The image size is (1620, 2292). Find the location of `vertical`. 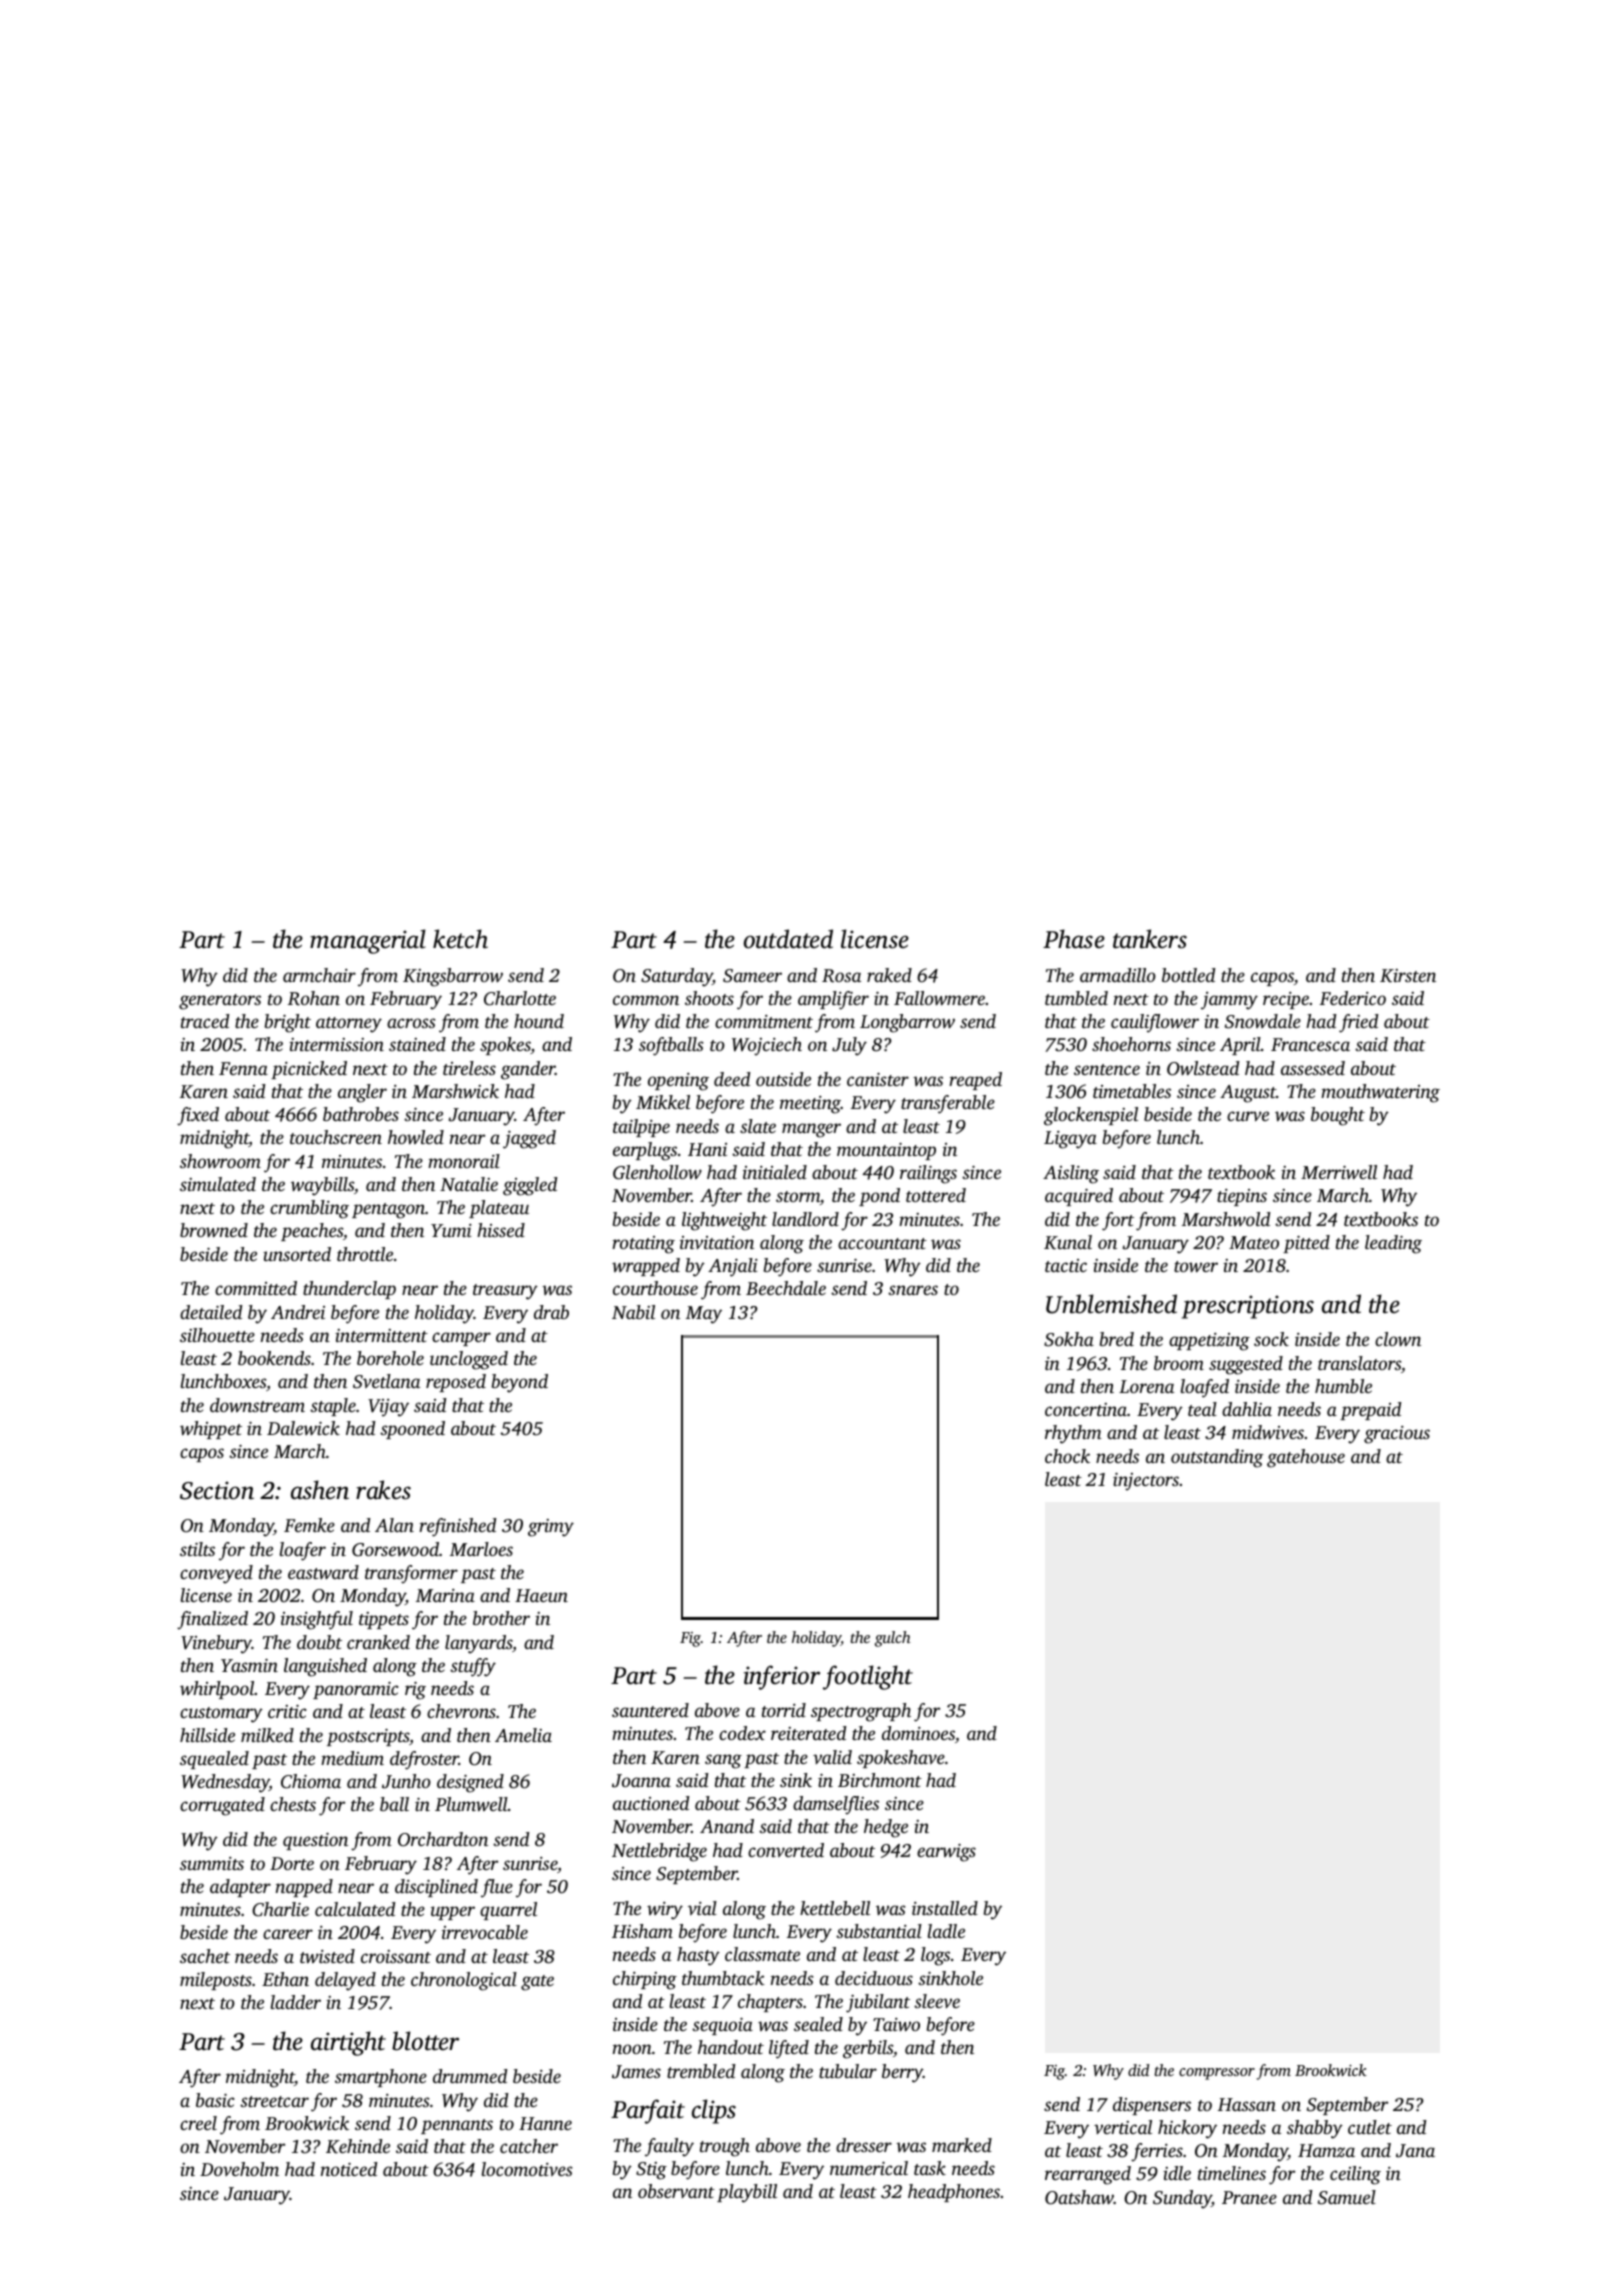

vertical is located at coordinates (1123, 2127).
